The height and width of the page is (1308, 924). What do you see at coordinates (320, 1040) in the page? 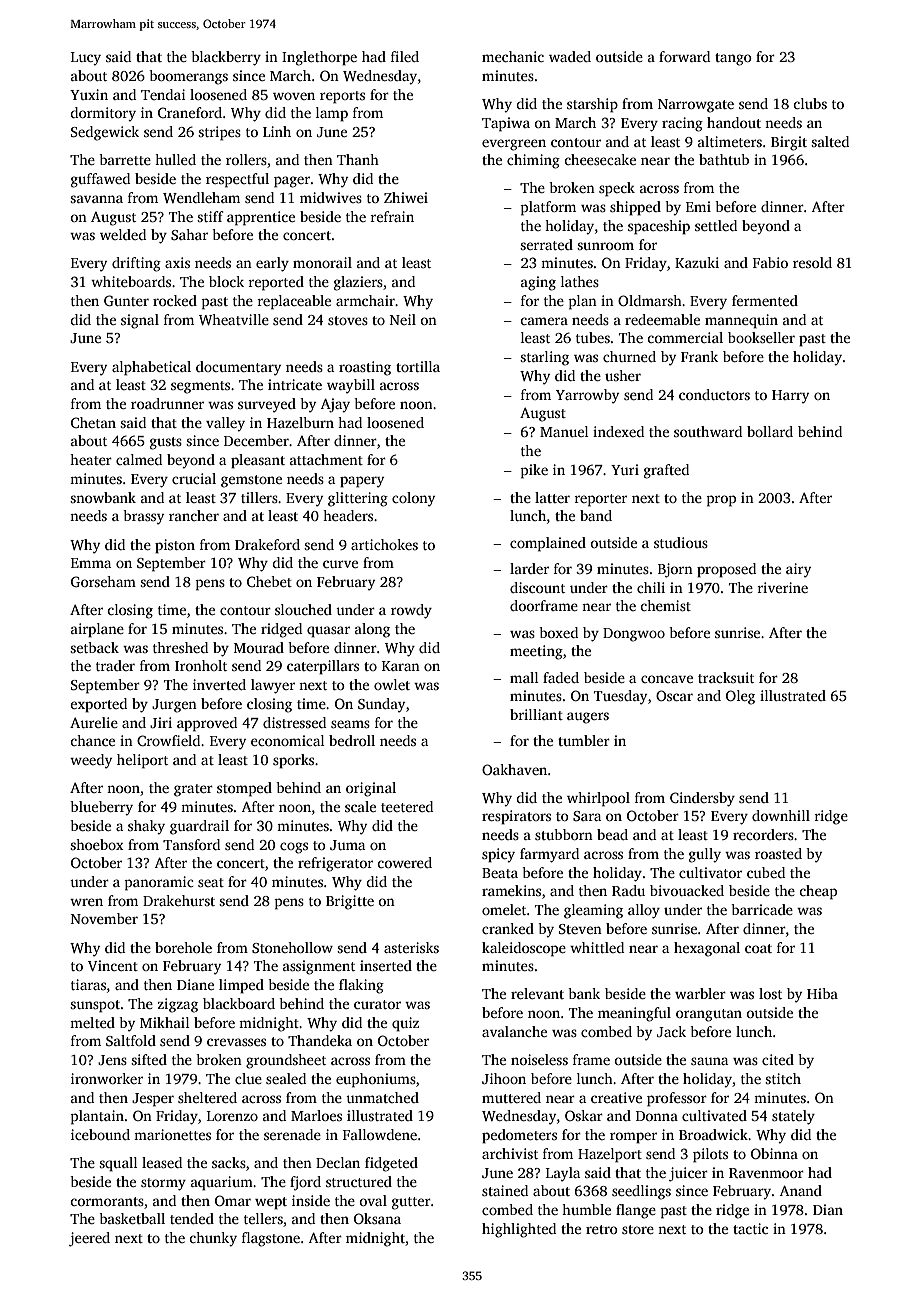
I see `Thandeka` at bounding box center [320, 1040].
